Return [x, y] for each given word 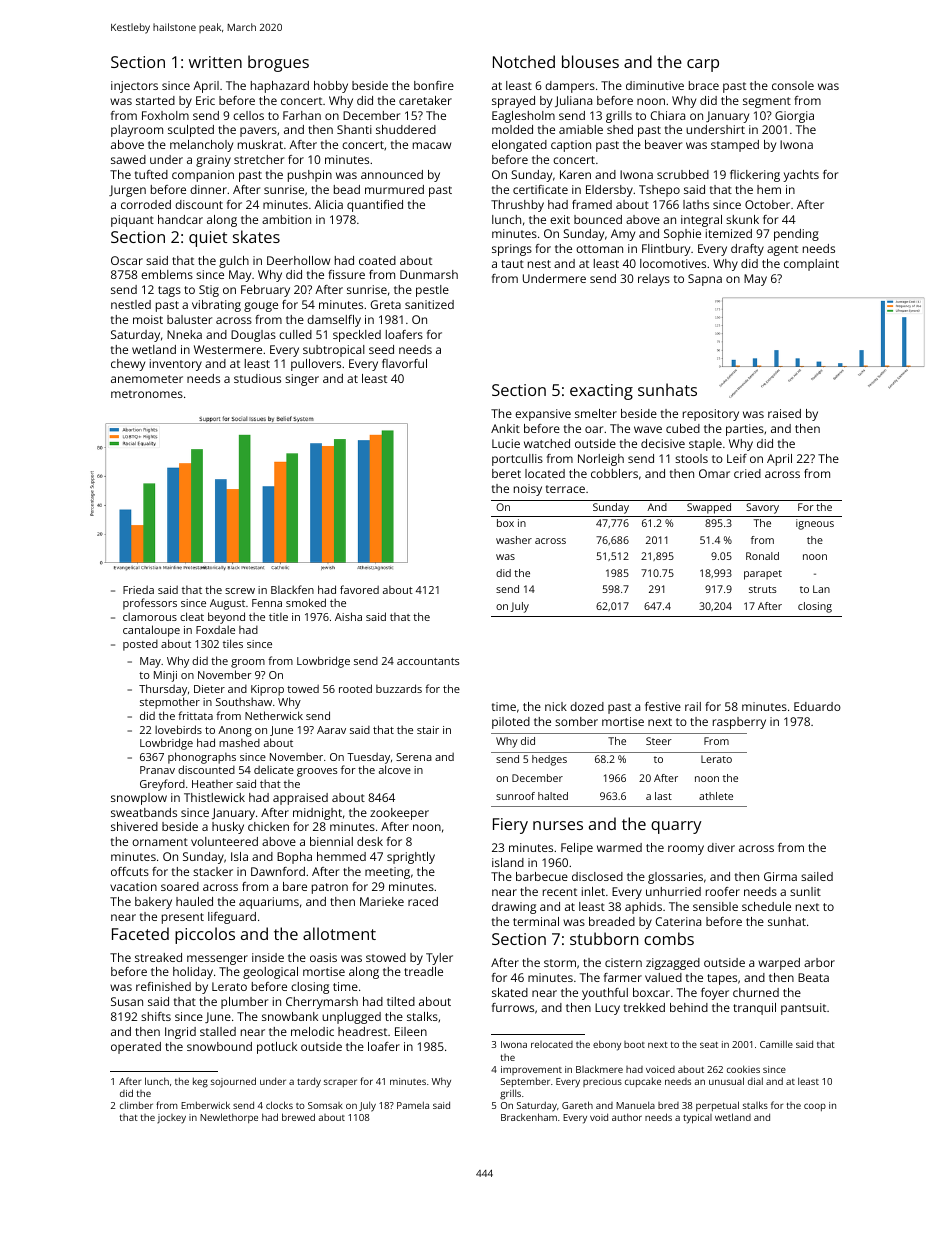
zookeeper [399, 814]
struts [763, 589]
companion [203, 176]
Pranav [157, 770]
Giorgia [794, 117]
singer [302, 380]
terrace [565, 489]
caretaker [425, 100]
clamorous [150, 616]
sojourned [233, 1082]
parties [745, 430]
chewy [128, 365]
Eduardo [817, 706]
